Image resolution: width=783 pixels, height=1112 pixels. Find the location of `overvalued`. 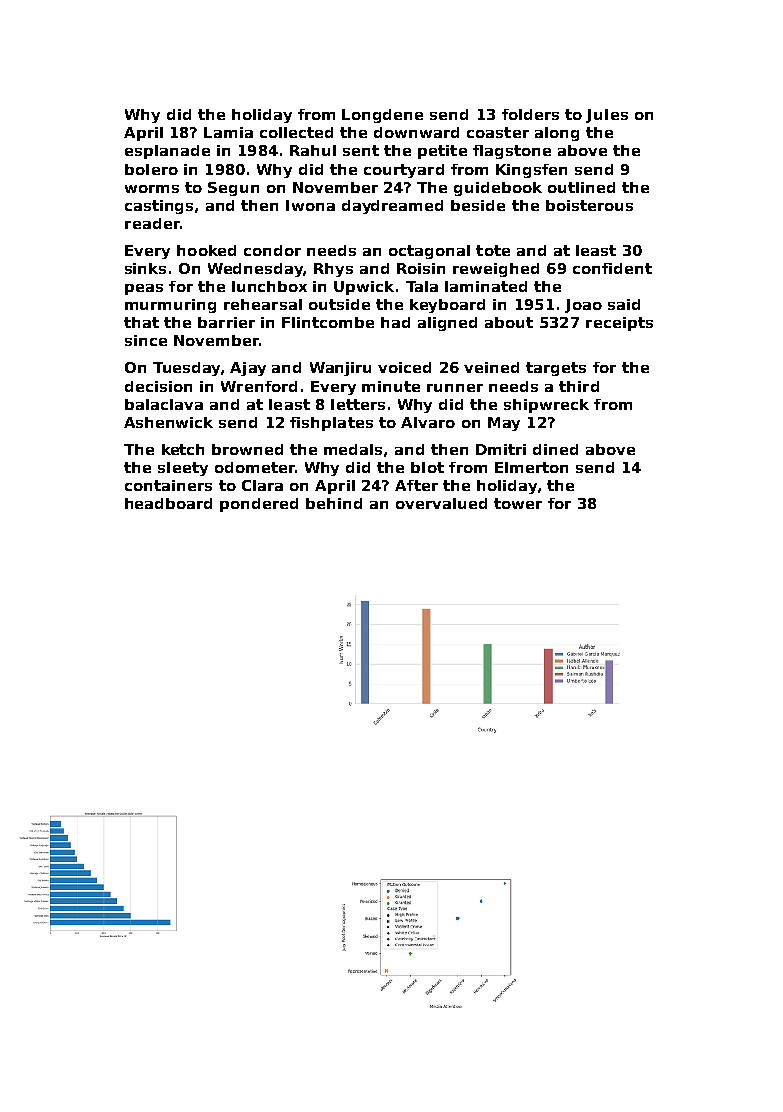

overvalued is located at coordinates (441, 503).
